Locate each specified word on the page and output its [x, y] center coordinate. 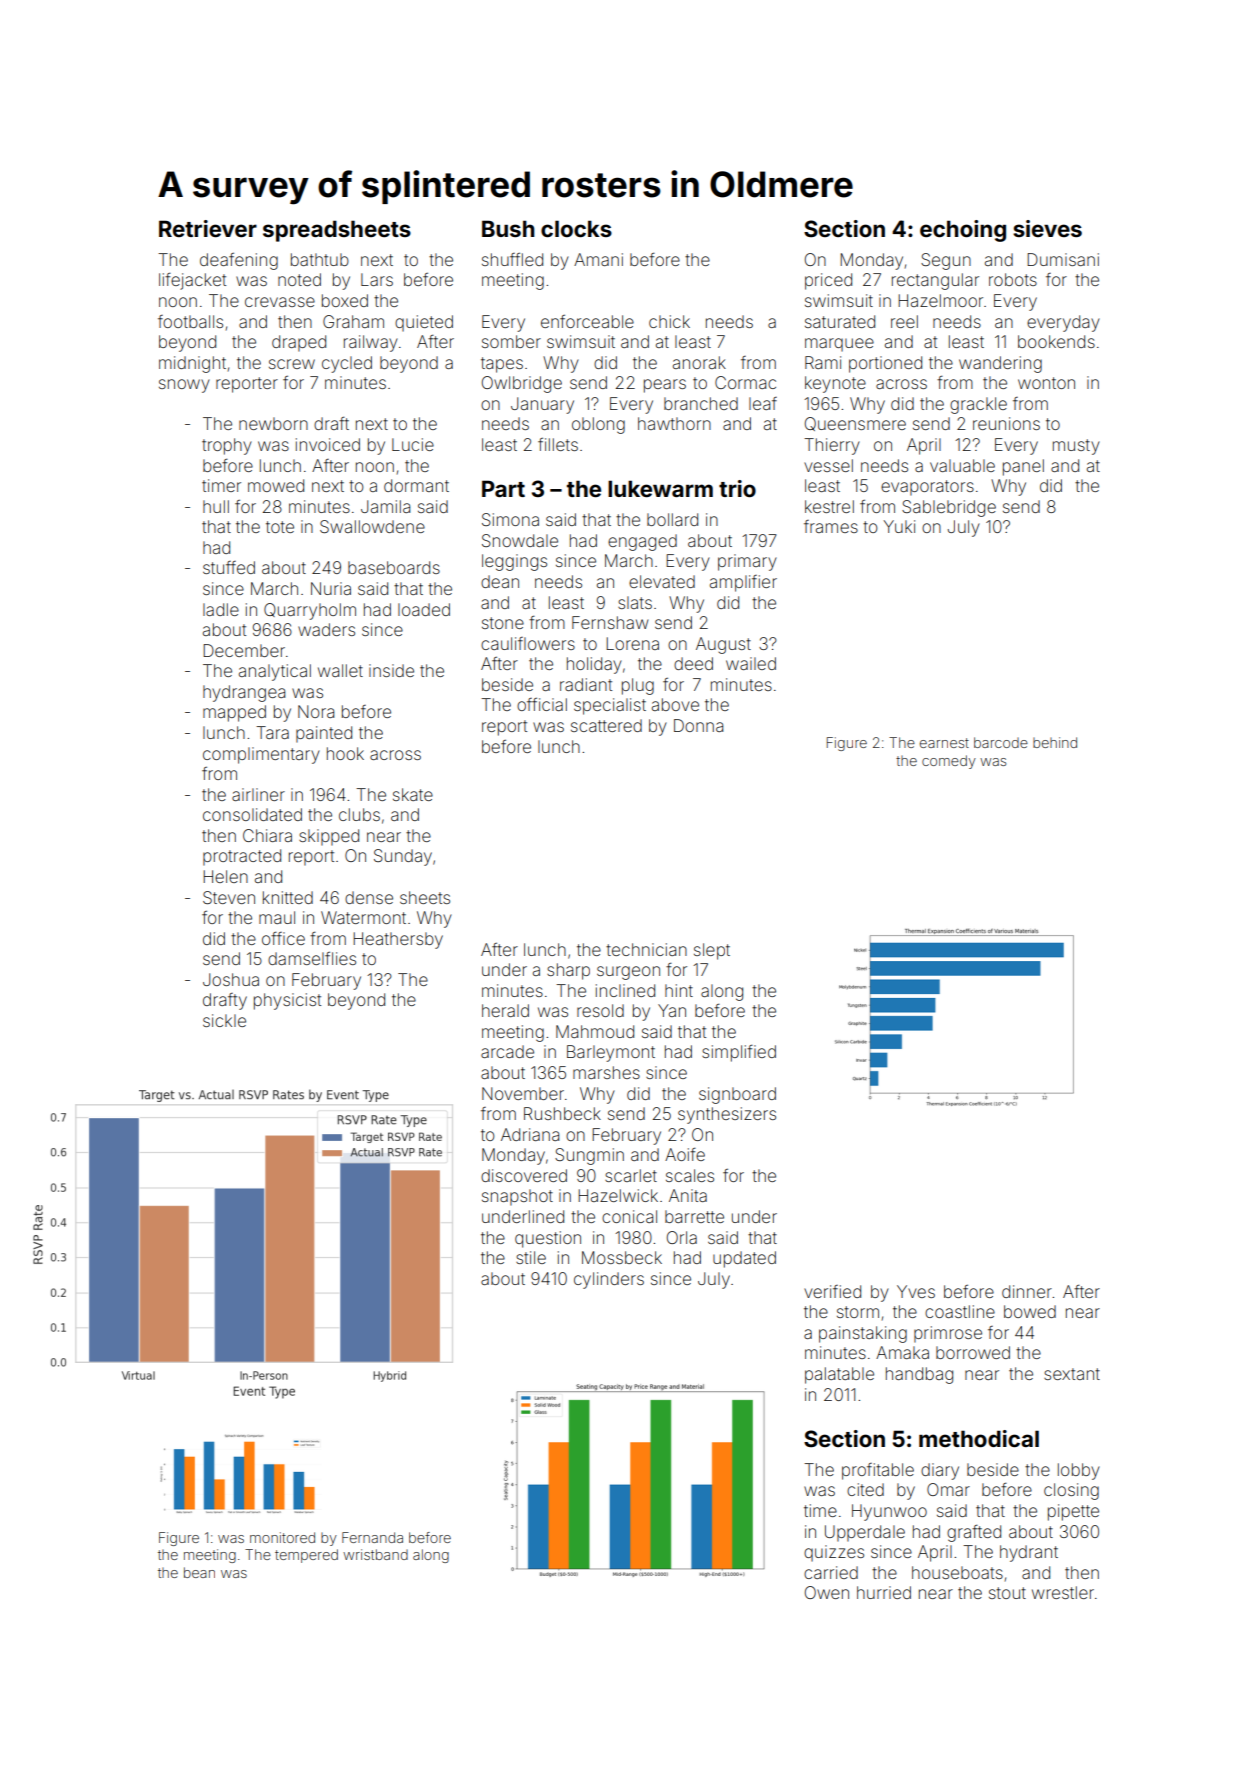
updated [744, 1259]
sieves [1047, 228]
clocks [576, 228]
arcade [507, 1051]
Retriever [208, 229]
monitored [282, 1537]
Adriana [530, 1134]
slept [712, 951]
